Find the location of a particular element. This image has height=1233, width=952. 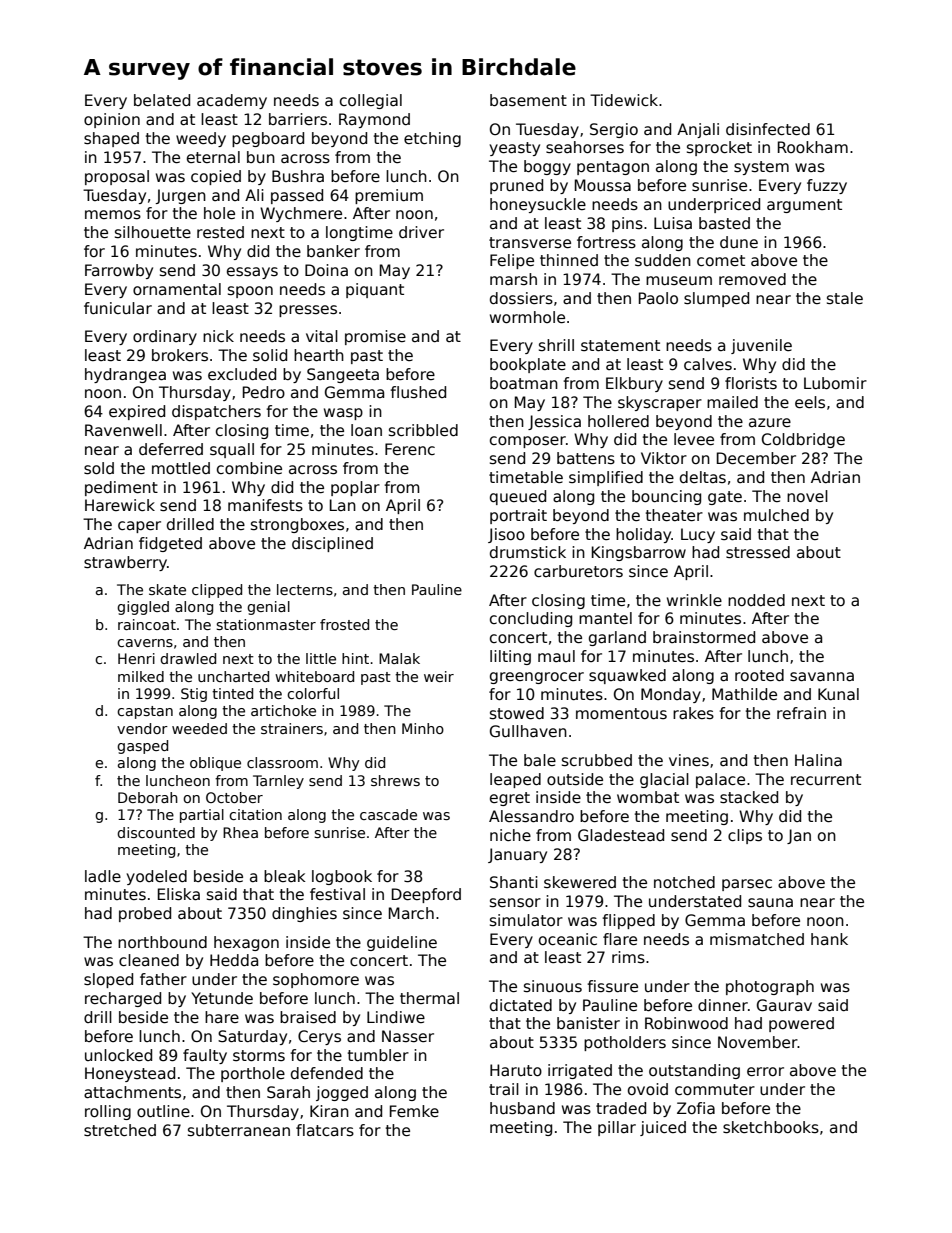

pediment is located at coordinates (121, 488).
